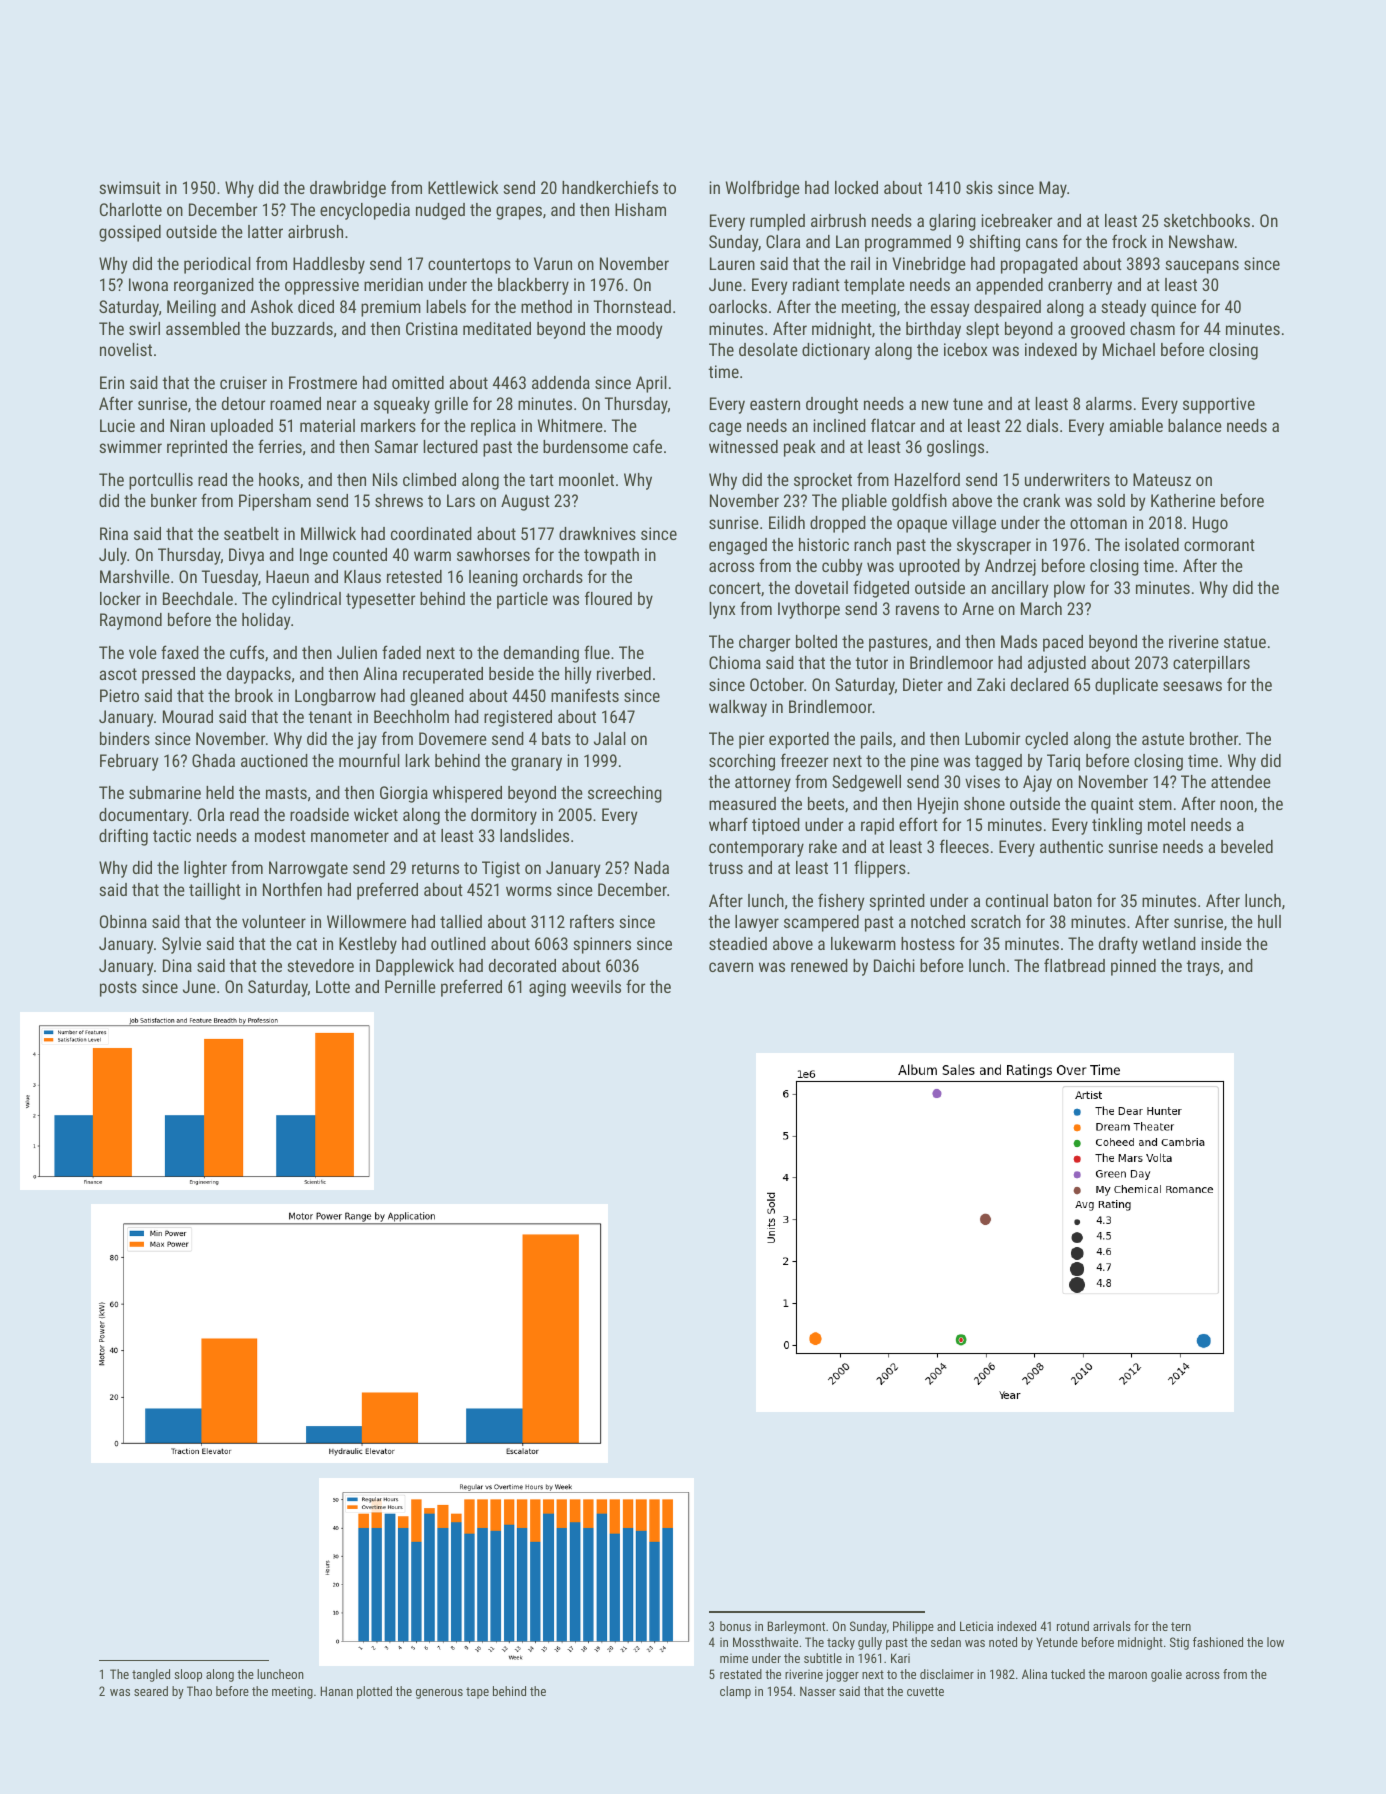  What do you see at coordinates (130, 233) in the page?
I see `gossiped` at bounding box center [130, 233].
